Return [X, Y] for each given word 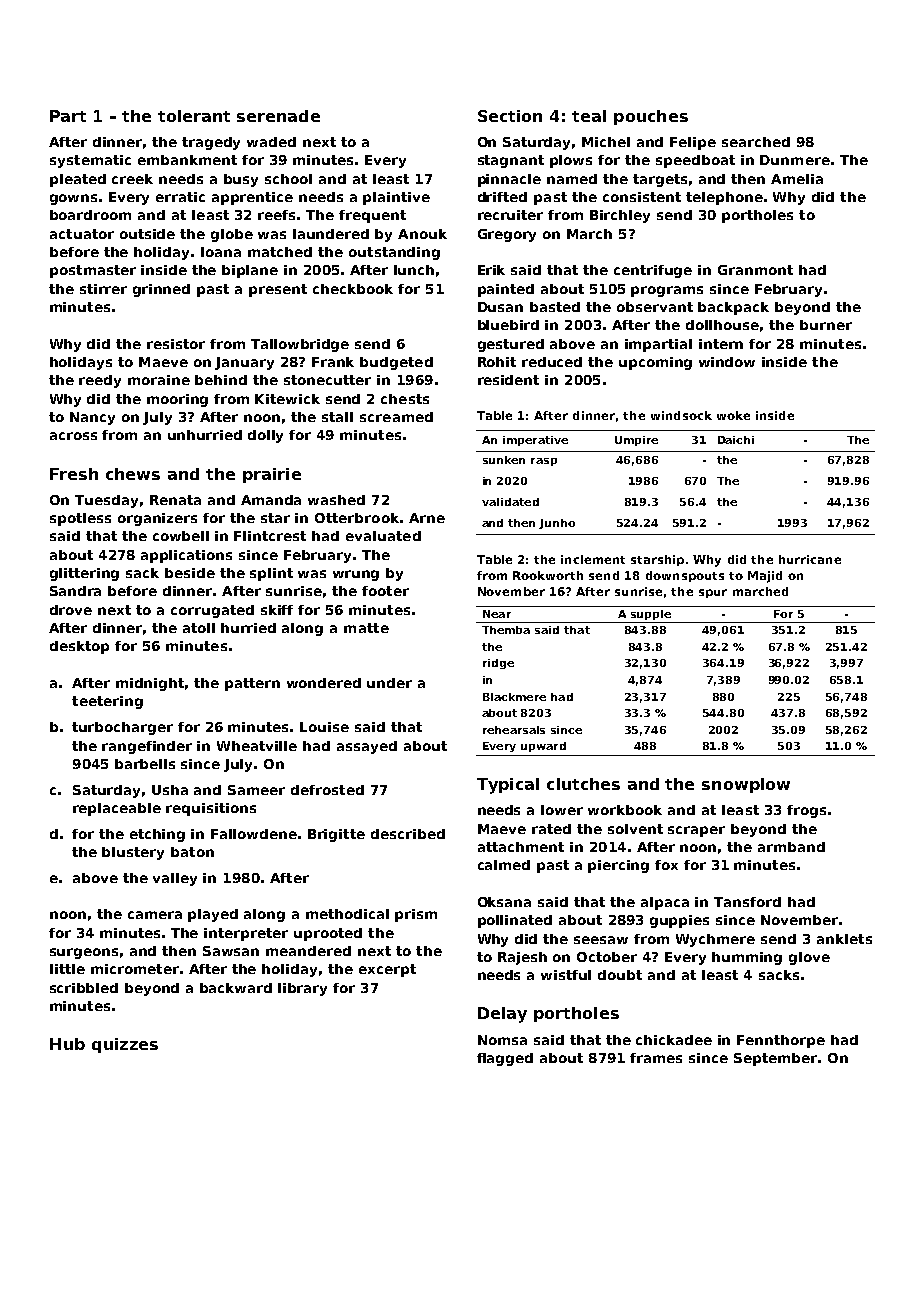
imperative [535, 441]
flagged [505, 1059]
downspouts [685, 576]
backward [236, 988]
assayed [367, 747]
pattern [252, 684]
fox [666, 865]
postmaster [93, 271]
